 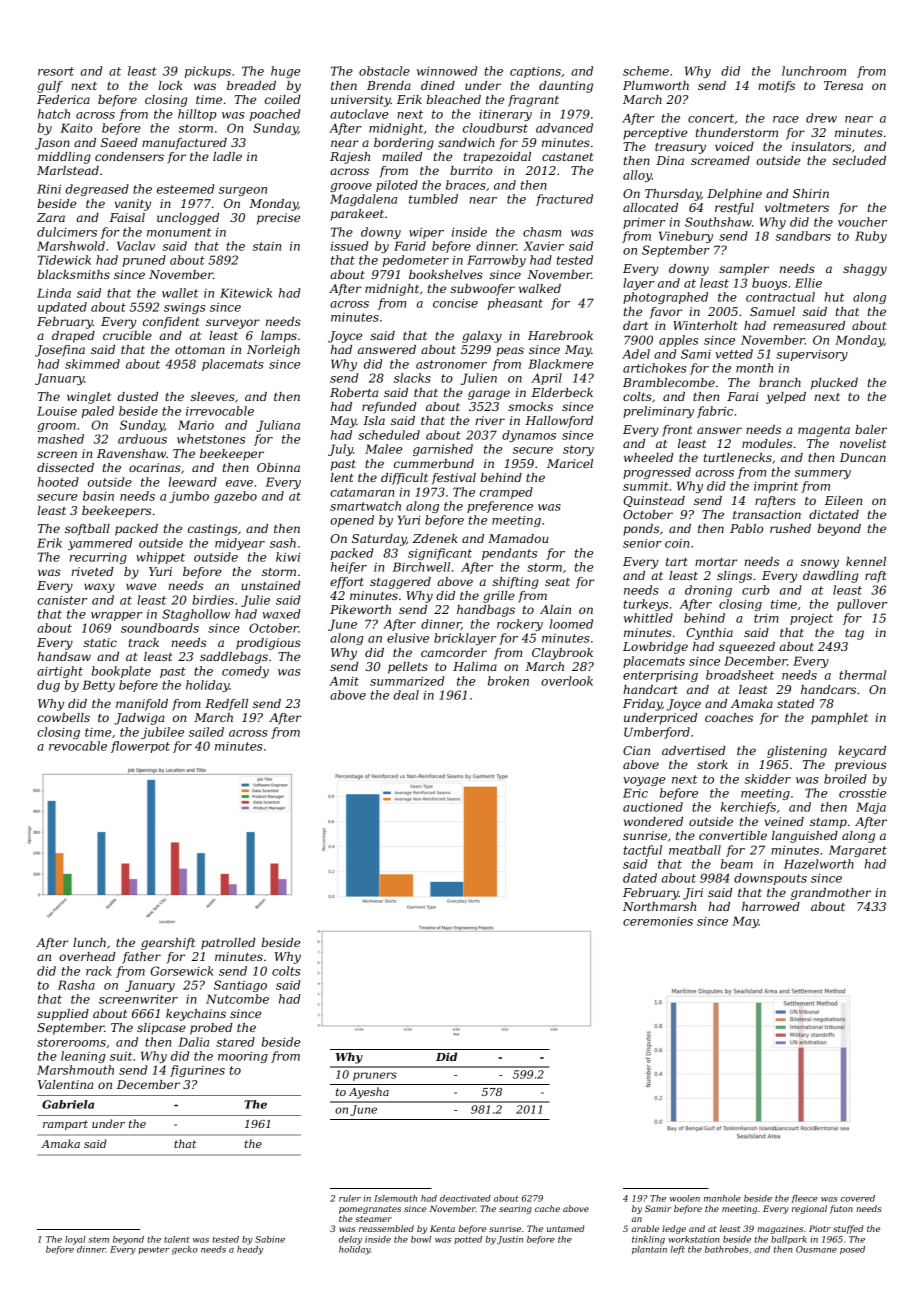 What do you see at coordinates (347, 583) in the screenshot?
I see `effort` at bounding box center [347, 583].
